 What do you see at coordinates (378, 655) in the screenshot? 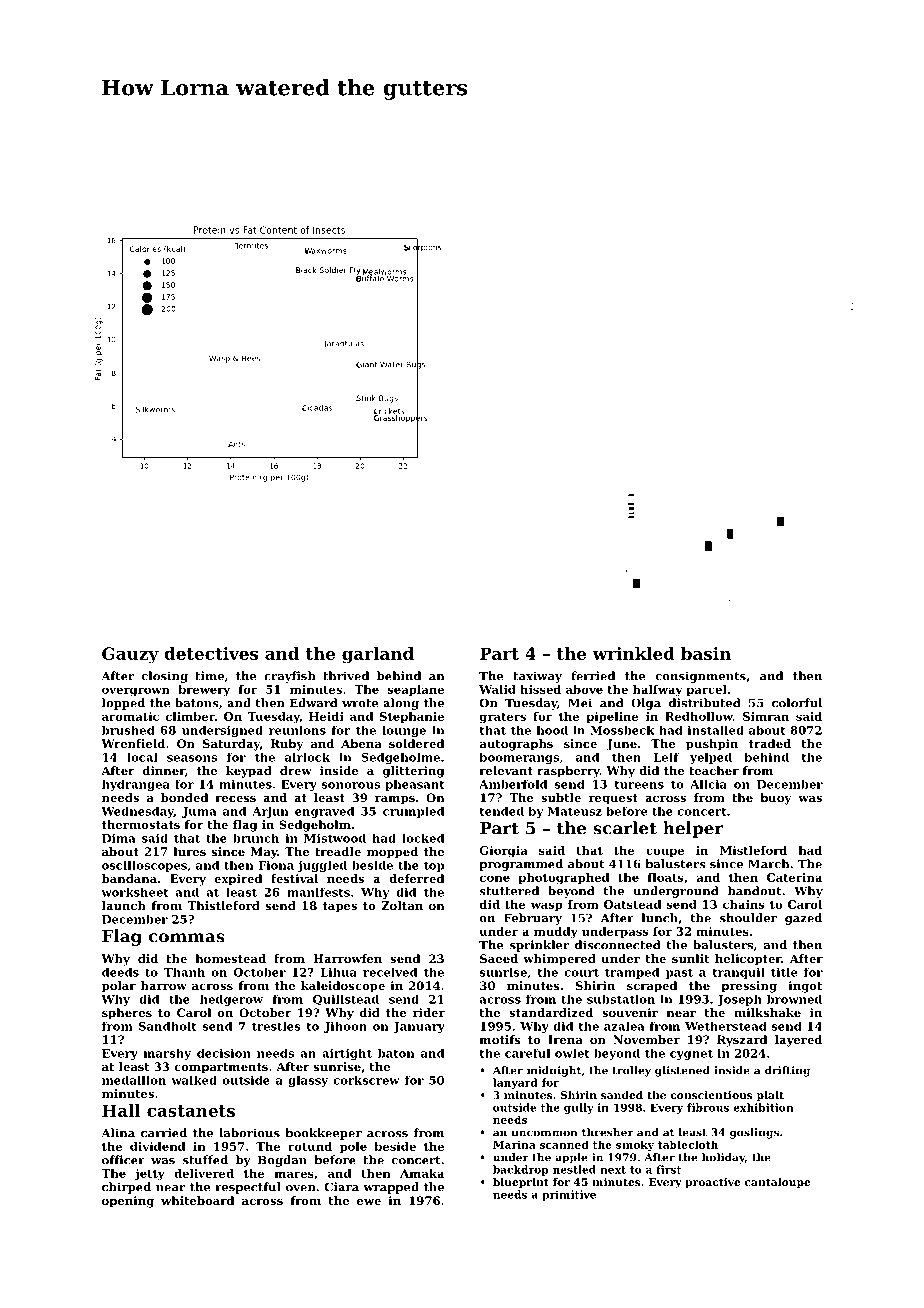
I see `garland` at bounding box center [378, 655].
